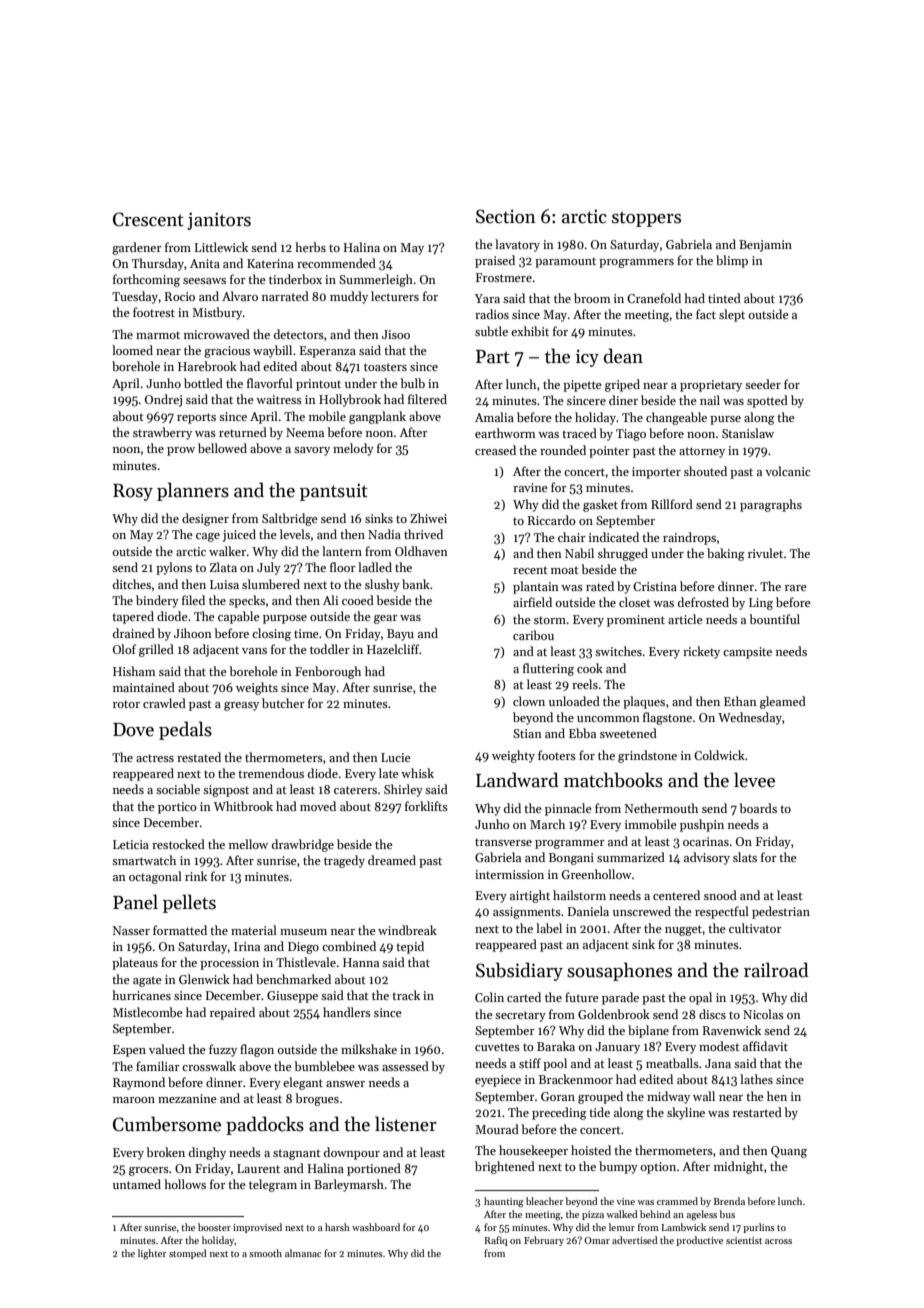 This image has height=1308, width=924. Describe the element at coordinates (303, 1253) in the image. I see `almanac` at that location.
